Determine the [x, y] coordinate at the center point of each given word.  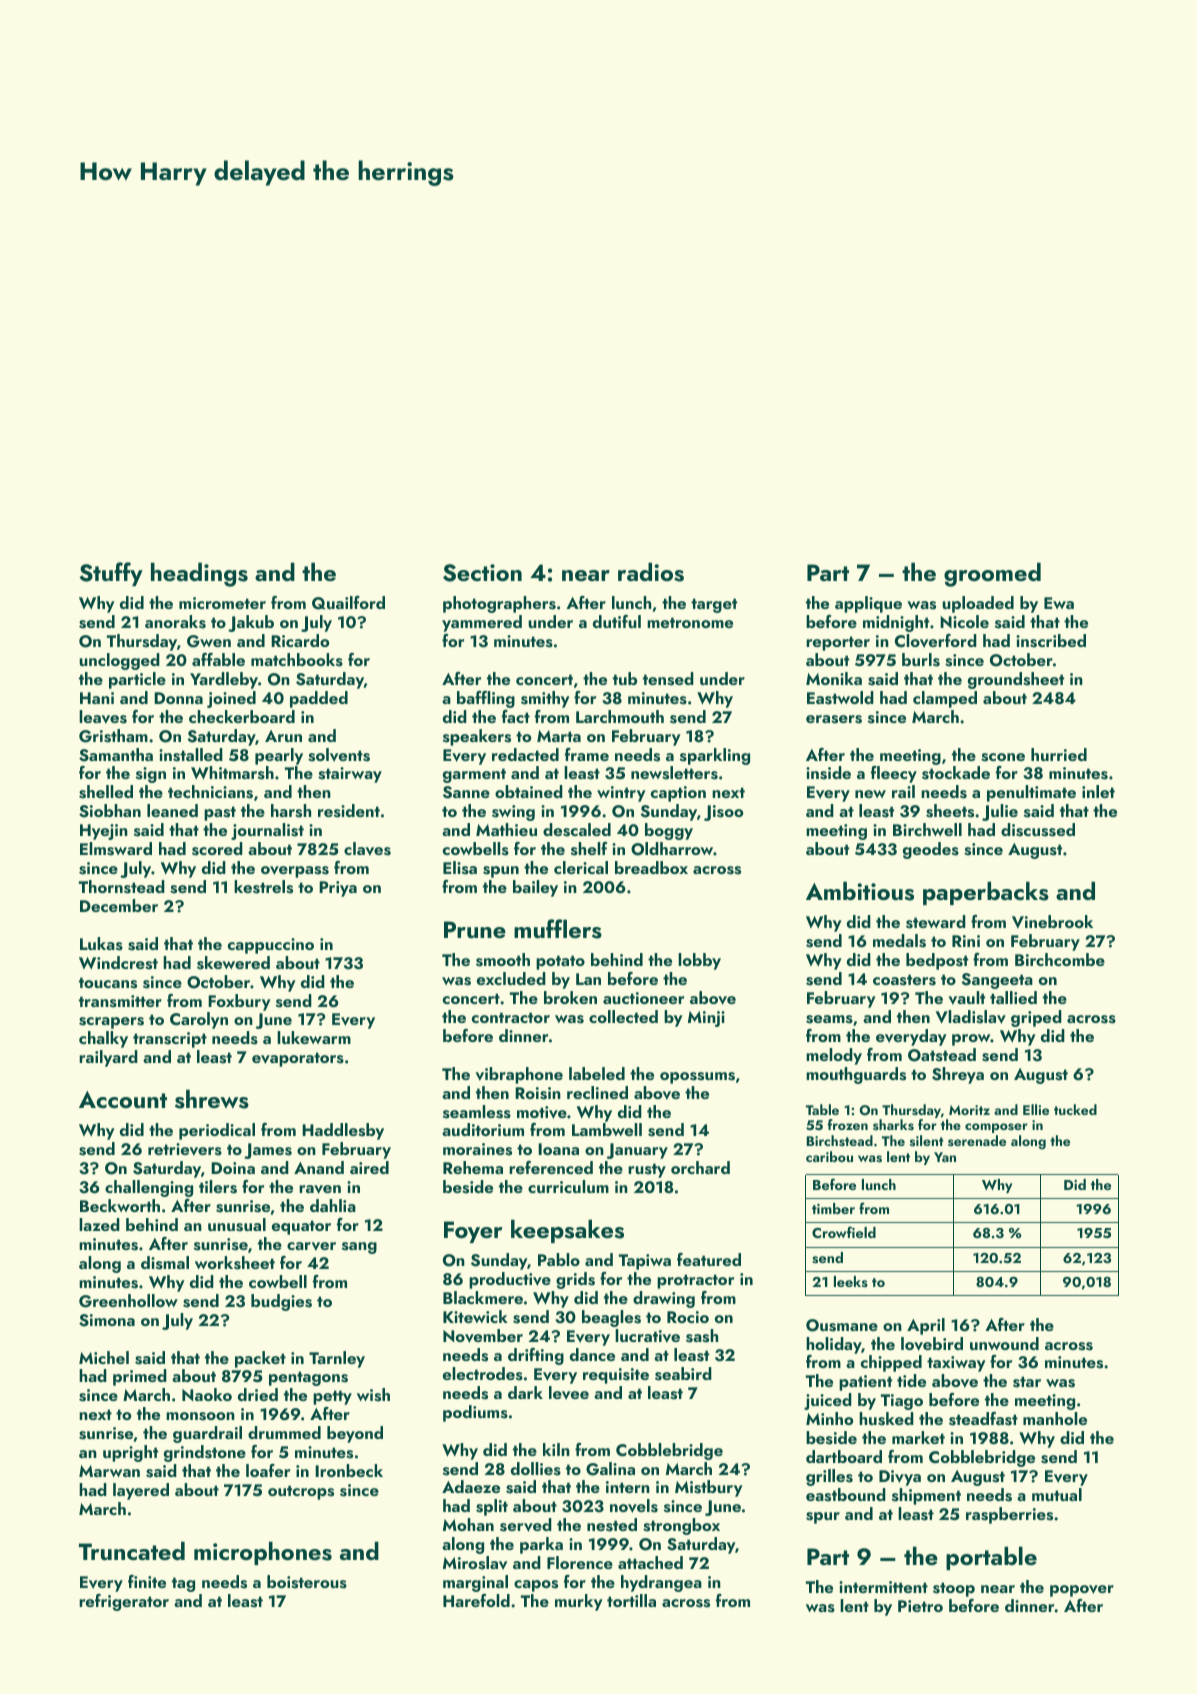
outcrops [301, 1492]
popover [1082, 1591]
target [714, 605]
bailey [535, 888]
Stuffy [111, 574]
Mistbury [709, 1488]
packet [260, 1359]
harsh [291, 811]
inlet [1098, 791]
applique [868, 604]
